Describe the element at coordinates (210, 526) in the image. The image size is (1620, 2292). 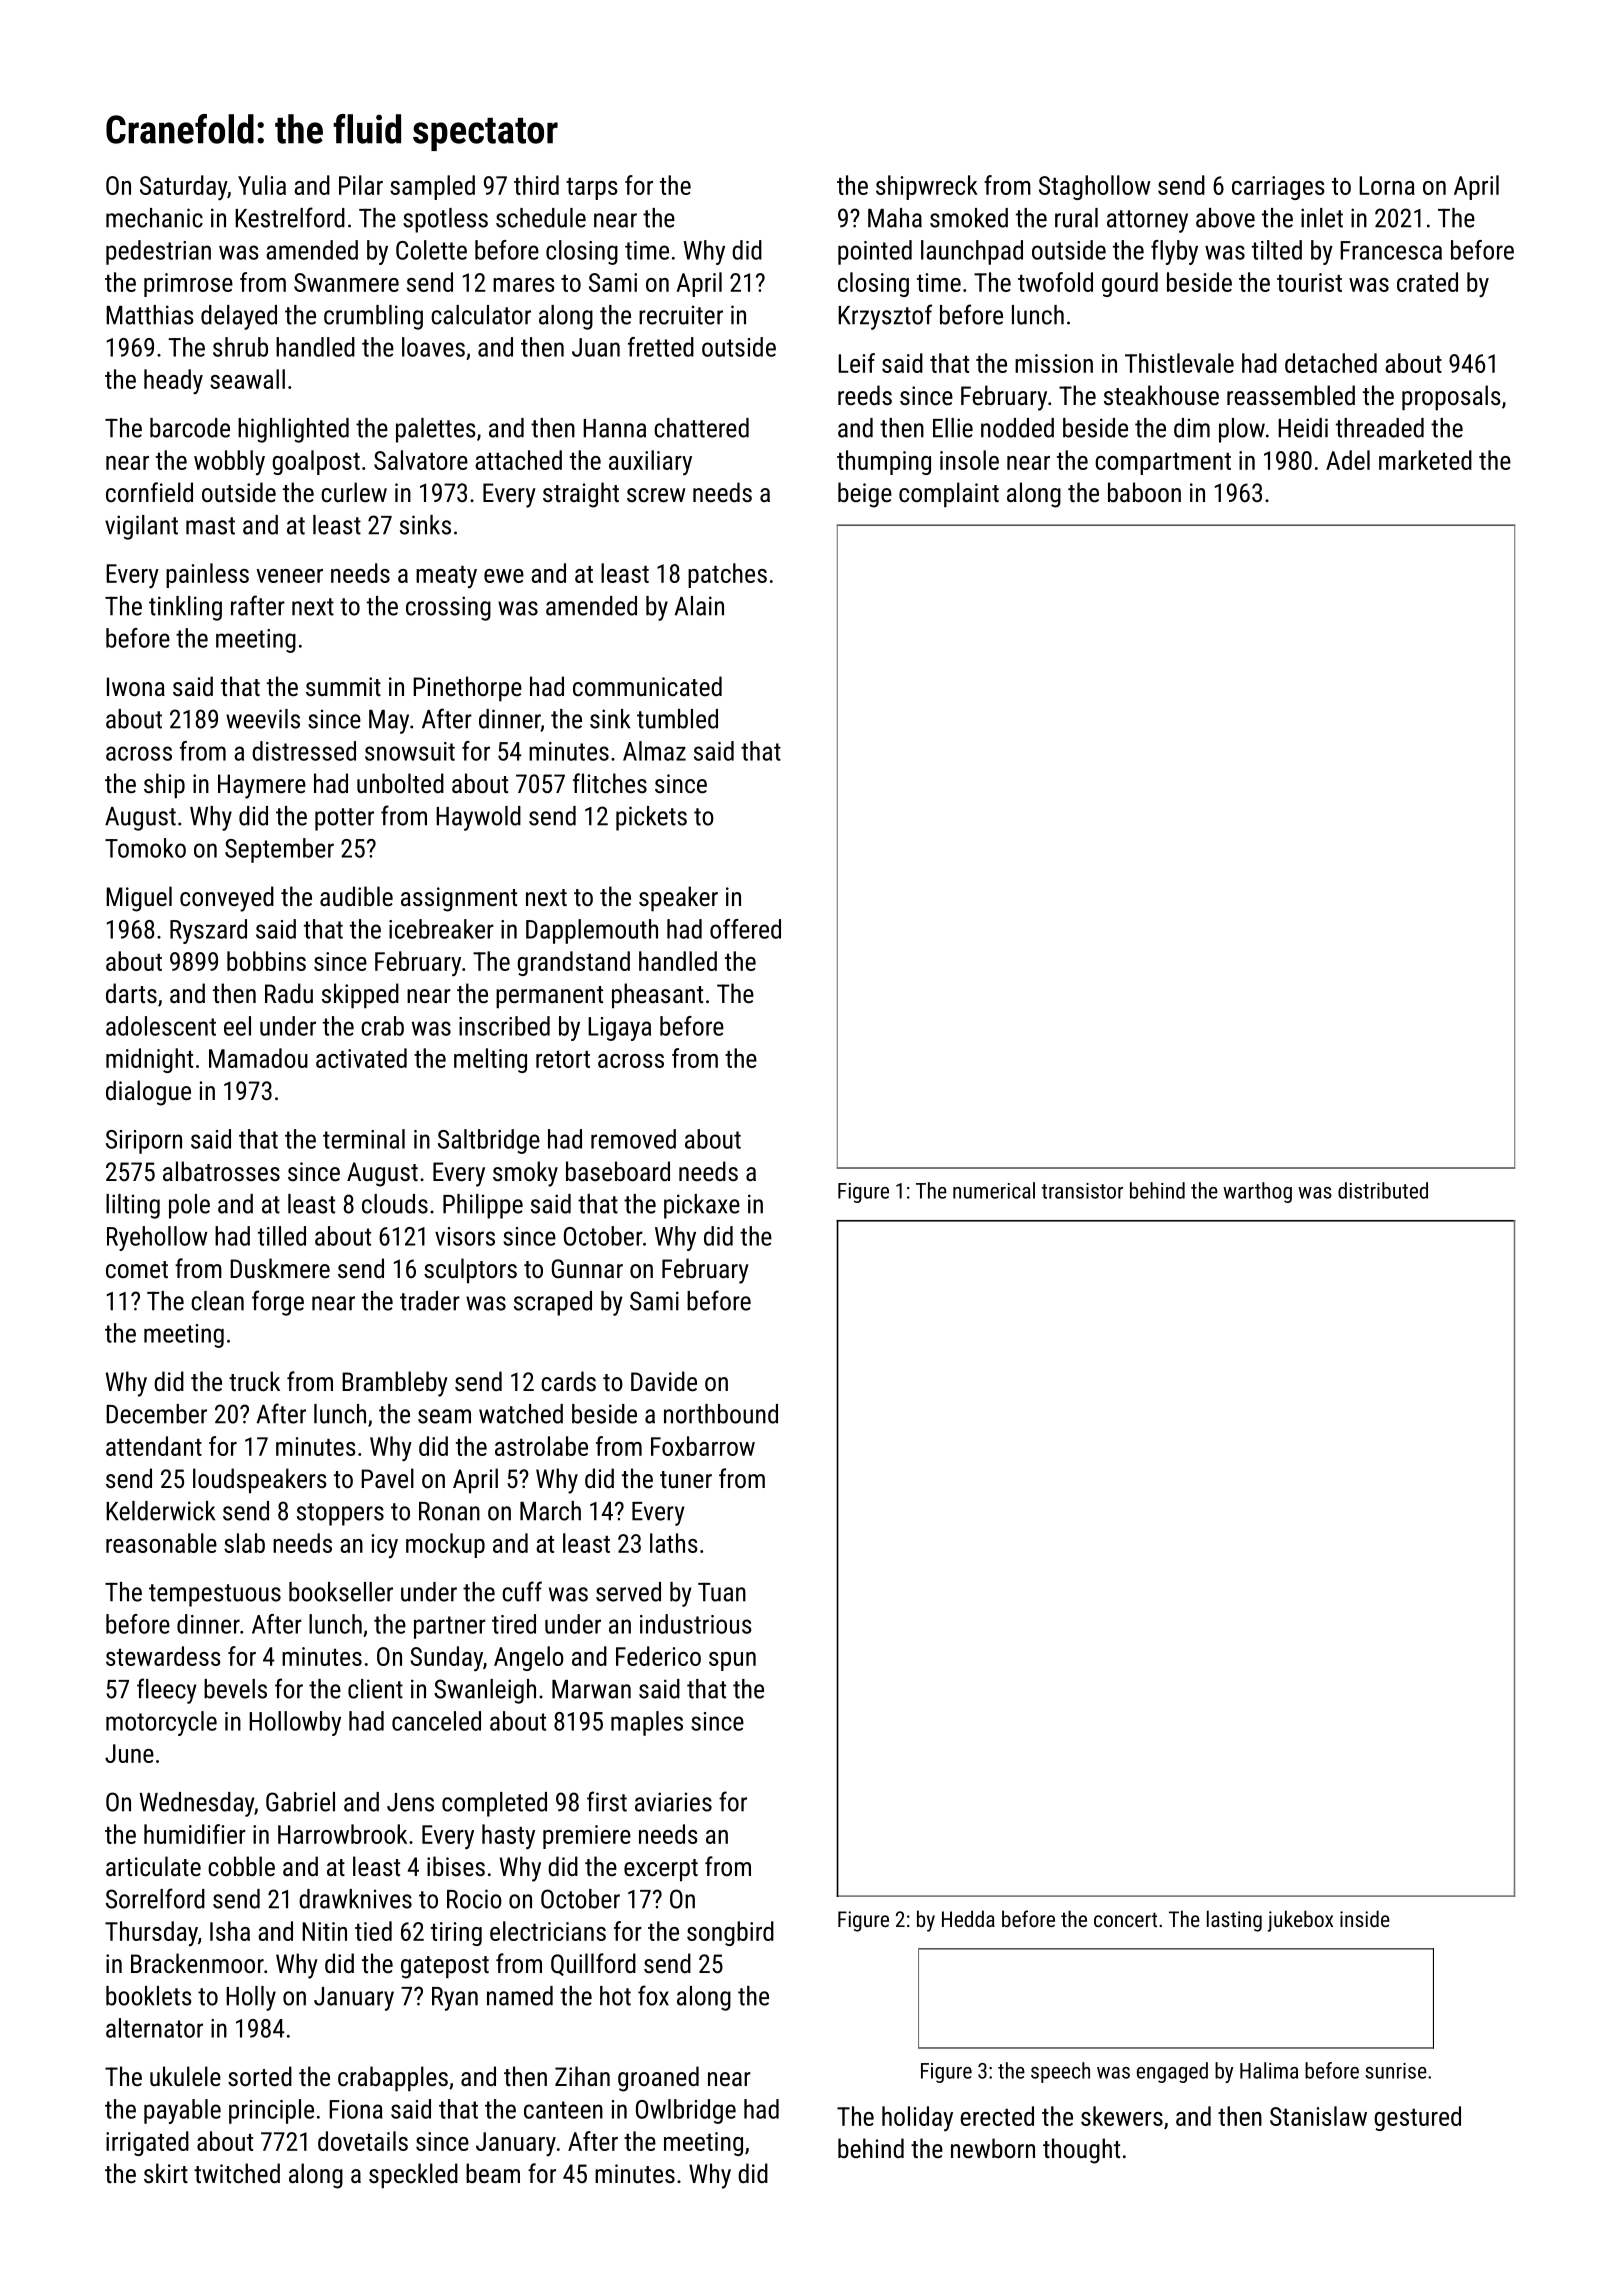
I see `mast` at that location.
